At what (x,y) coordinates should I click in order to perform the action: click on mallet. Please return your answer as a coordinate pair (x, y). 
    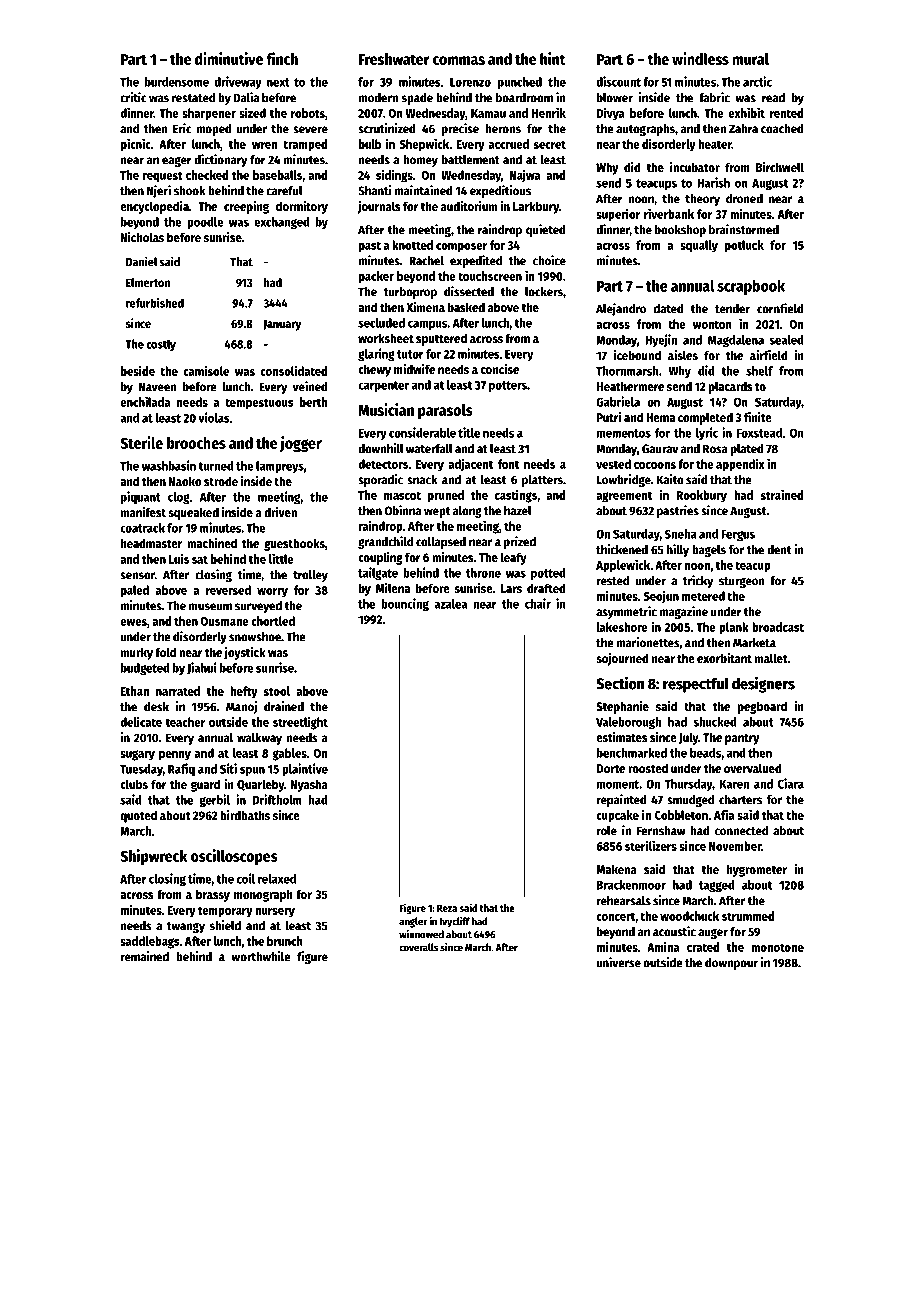
    Looking at the image, I should click on (771, 658).
